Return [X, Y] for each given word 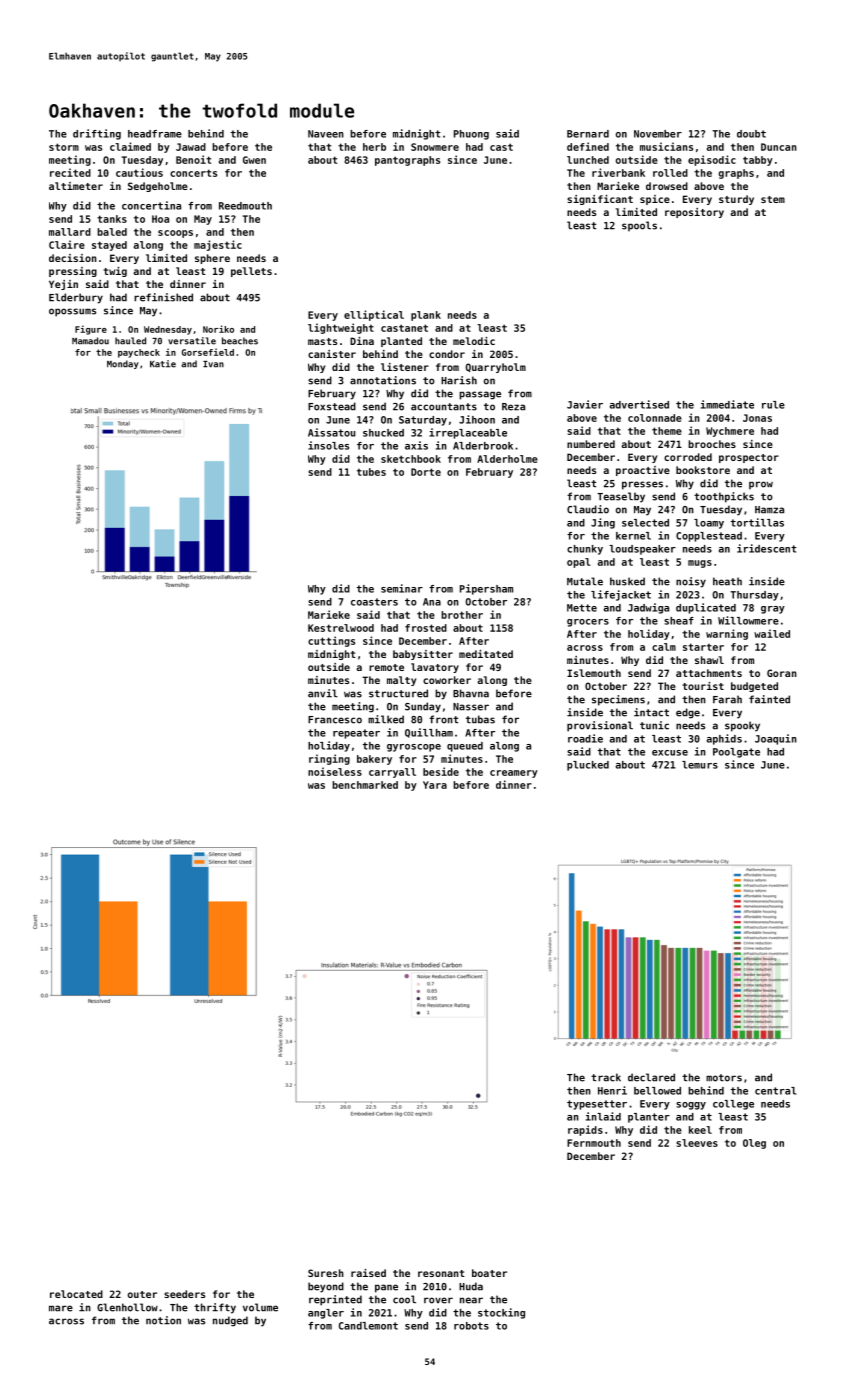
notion [163, 1320]
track [606, 1077]
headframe [155, 134]
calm [664, 647]
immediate [727, 404]
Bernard [588, 134]
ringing [329, 759]
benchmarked [365, 785]
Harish [459, 380]
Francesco [335, 720]
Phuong [471, 135]
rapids [585, 1130]
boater [489, 1273]
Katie [163, 364]
